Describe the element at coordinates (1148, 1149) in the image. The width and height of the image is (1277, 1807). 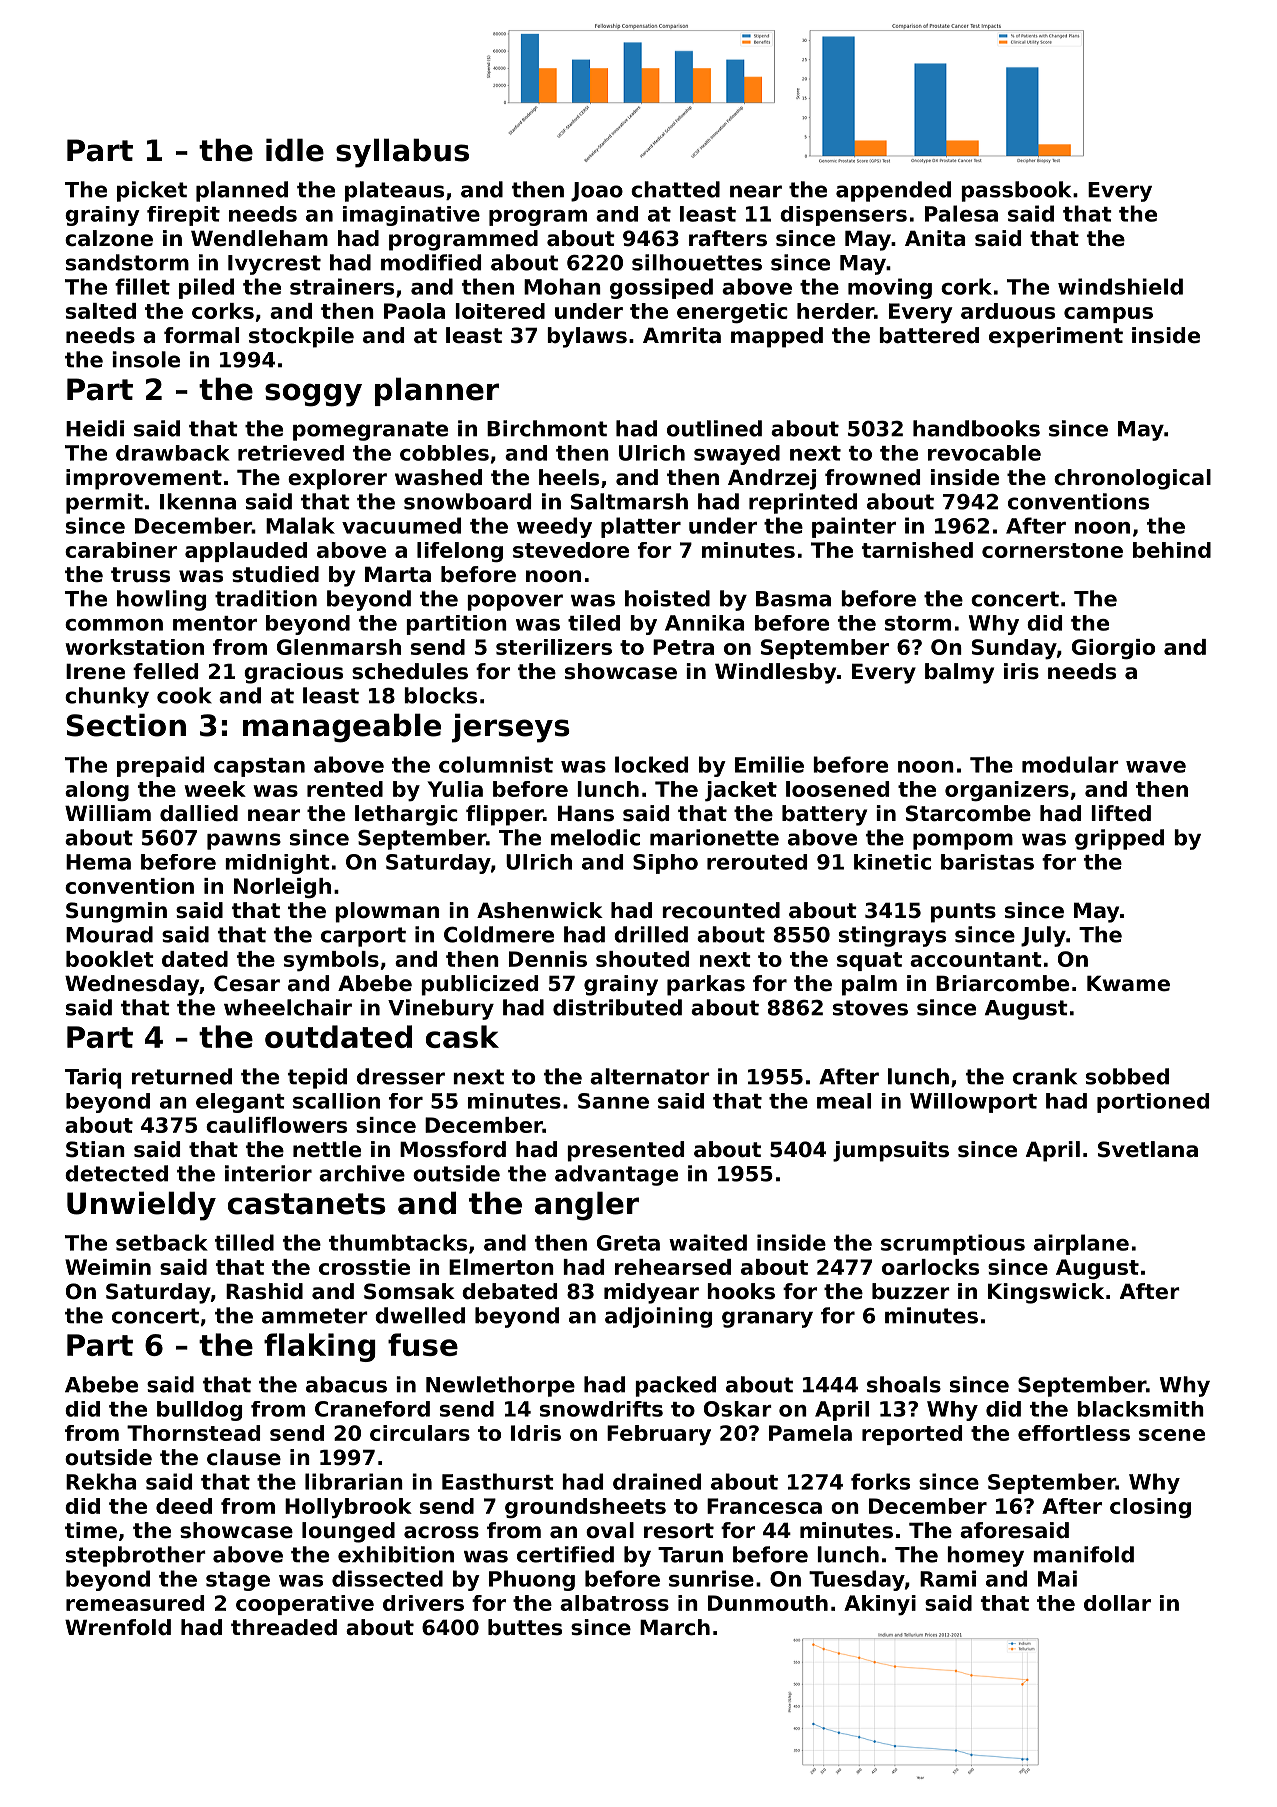
I see `Svetlana` at that location.
